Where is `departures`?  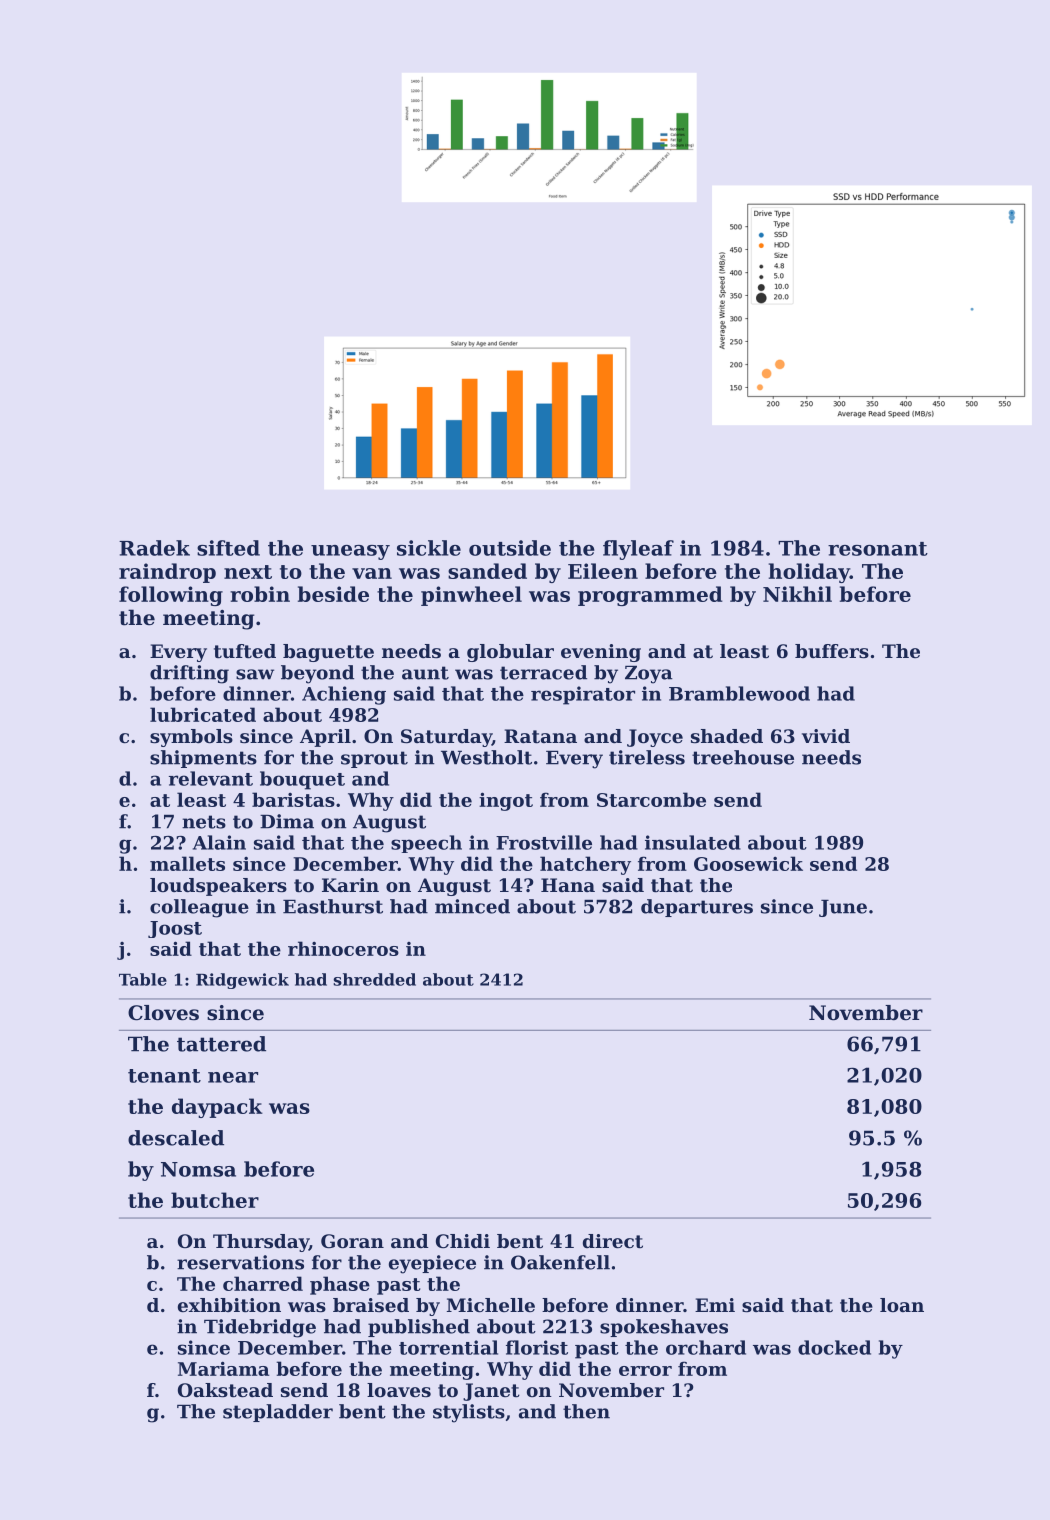 departures is located at coordinates (697, 908).
